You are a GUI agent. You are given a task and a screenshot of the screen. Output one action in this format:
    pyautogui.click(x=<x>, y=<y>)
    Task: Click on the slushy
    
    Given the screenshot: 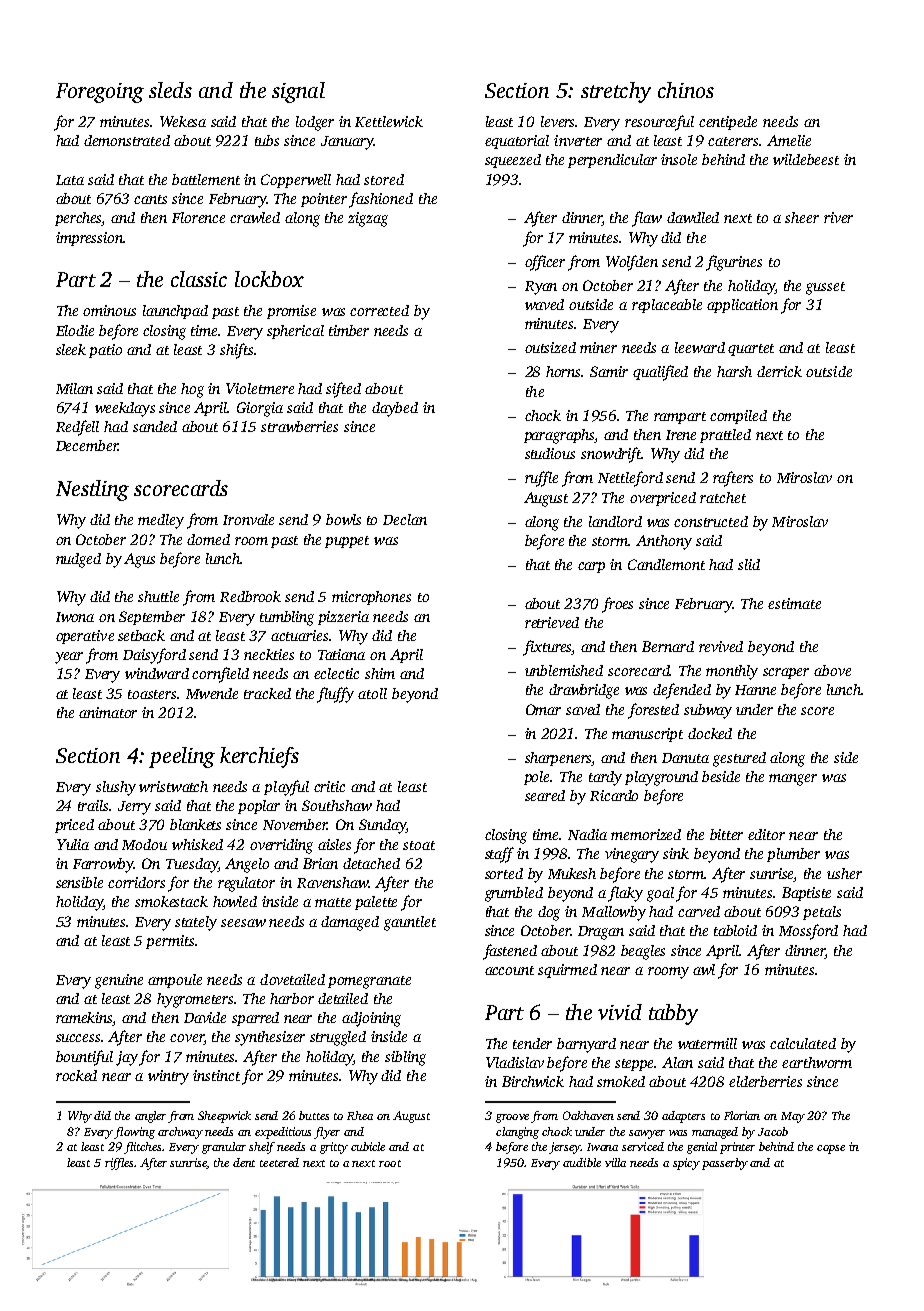 What is the action you would take?
    pyautogui.click(x=116, y=788)
